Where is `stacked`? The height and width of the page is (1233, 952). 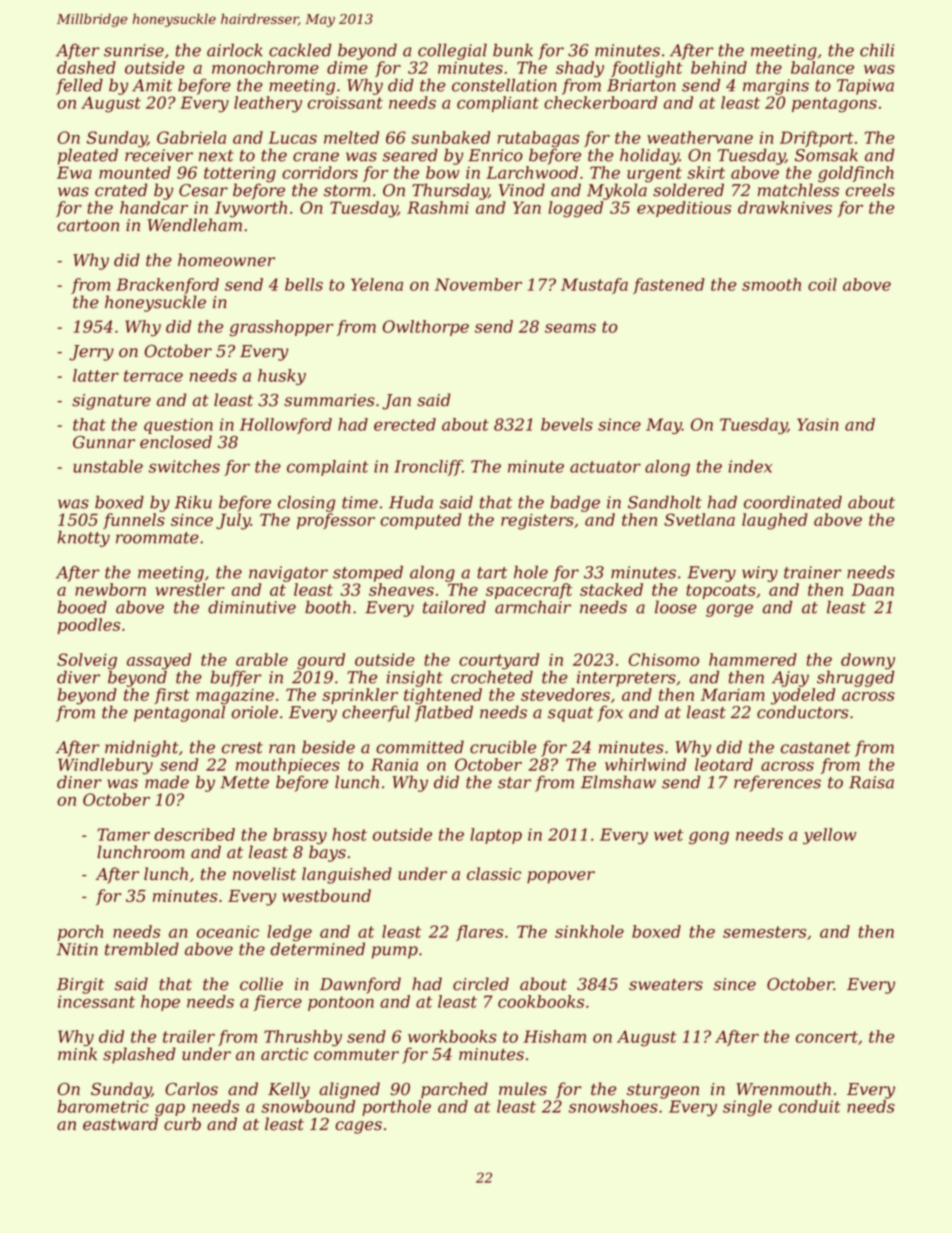 stacked is located at coordinates (611, 589).
